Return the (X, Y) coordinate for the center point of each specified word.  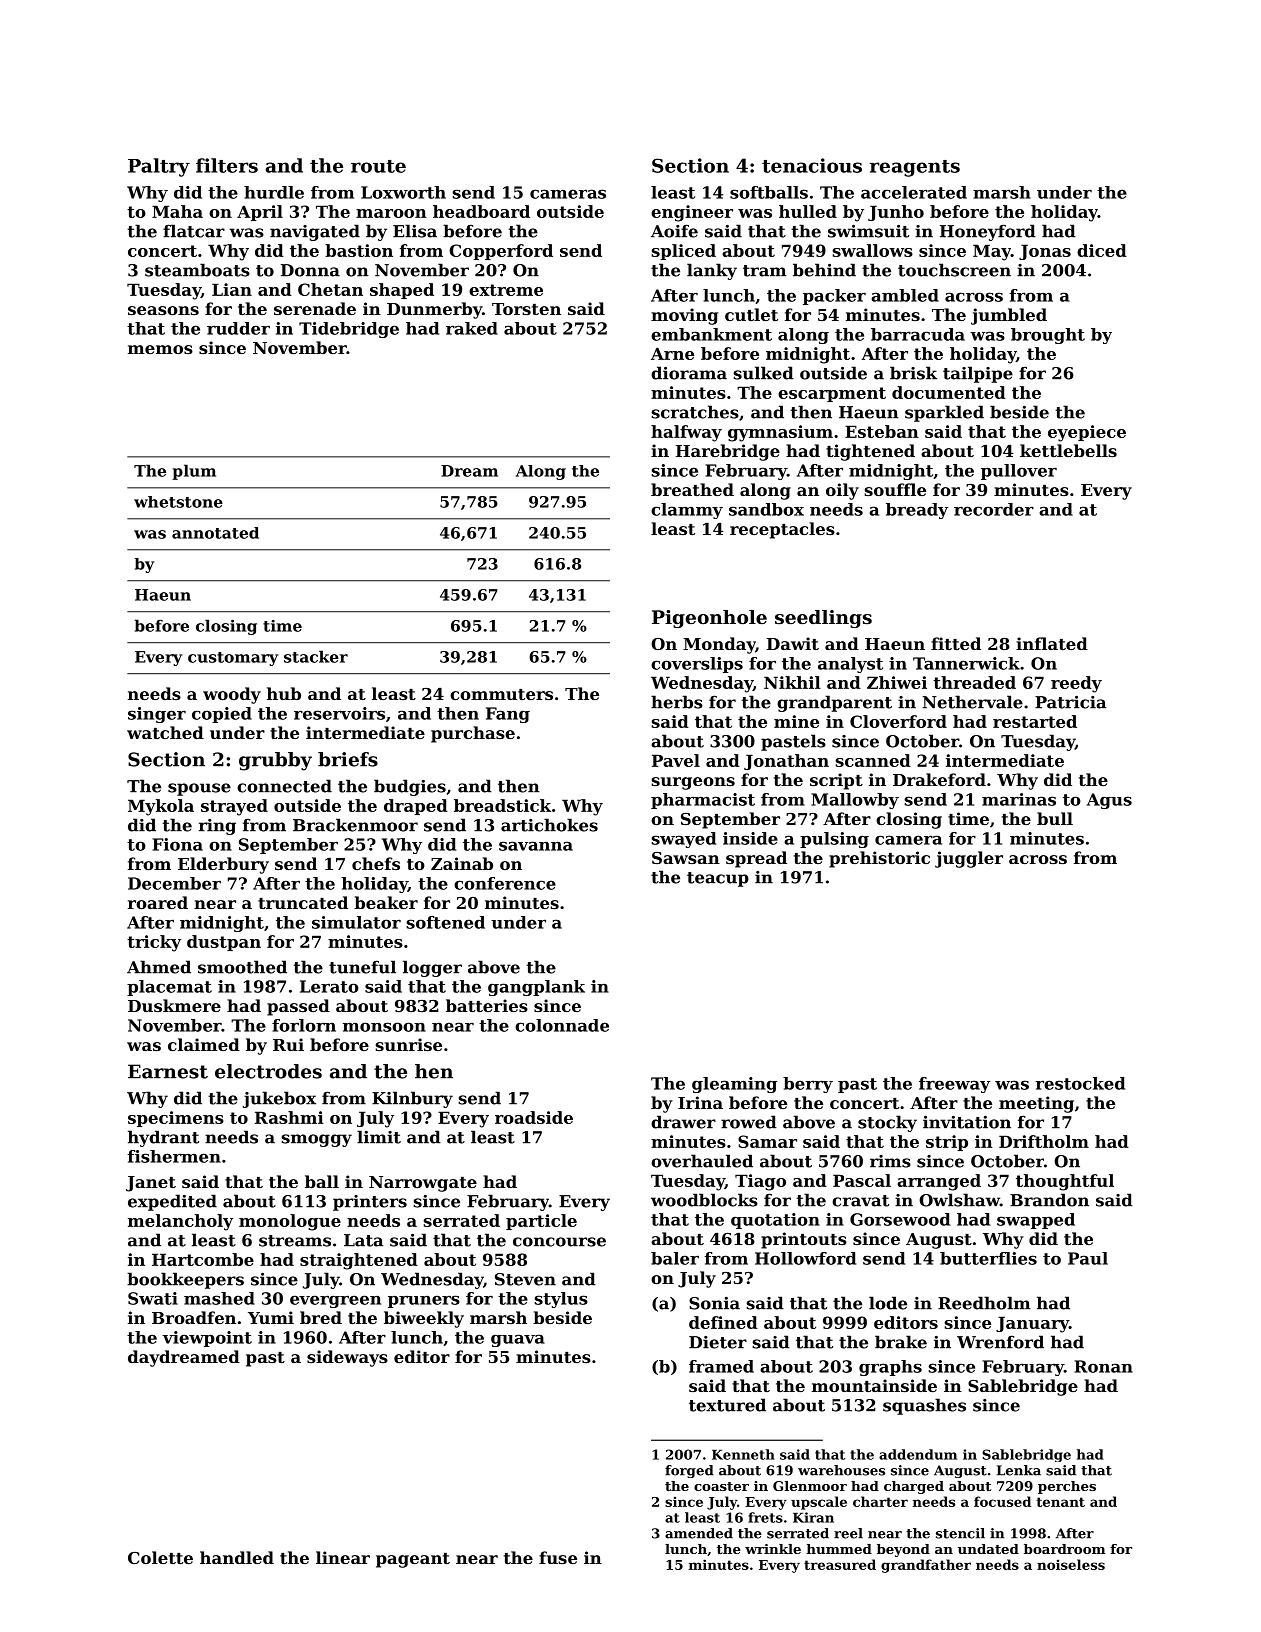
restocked (1080, 1083)
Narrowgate (423, 1184)
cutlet (751, 314)
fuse (558, 1557)
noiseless (1071, 1564)
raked (472, 328)
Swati (153, 1298)
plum (194, 472)
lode (888, 1303)
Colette (160, 1557)
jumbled (1009, 316)
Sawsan (686, 858)
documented (949, 392)
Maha (177, 211)
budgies (410, 787)
